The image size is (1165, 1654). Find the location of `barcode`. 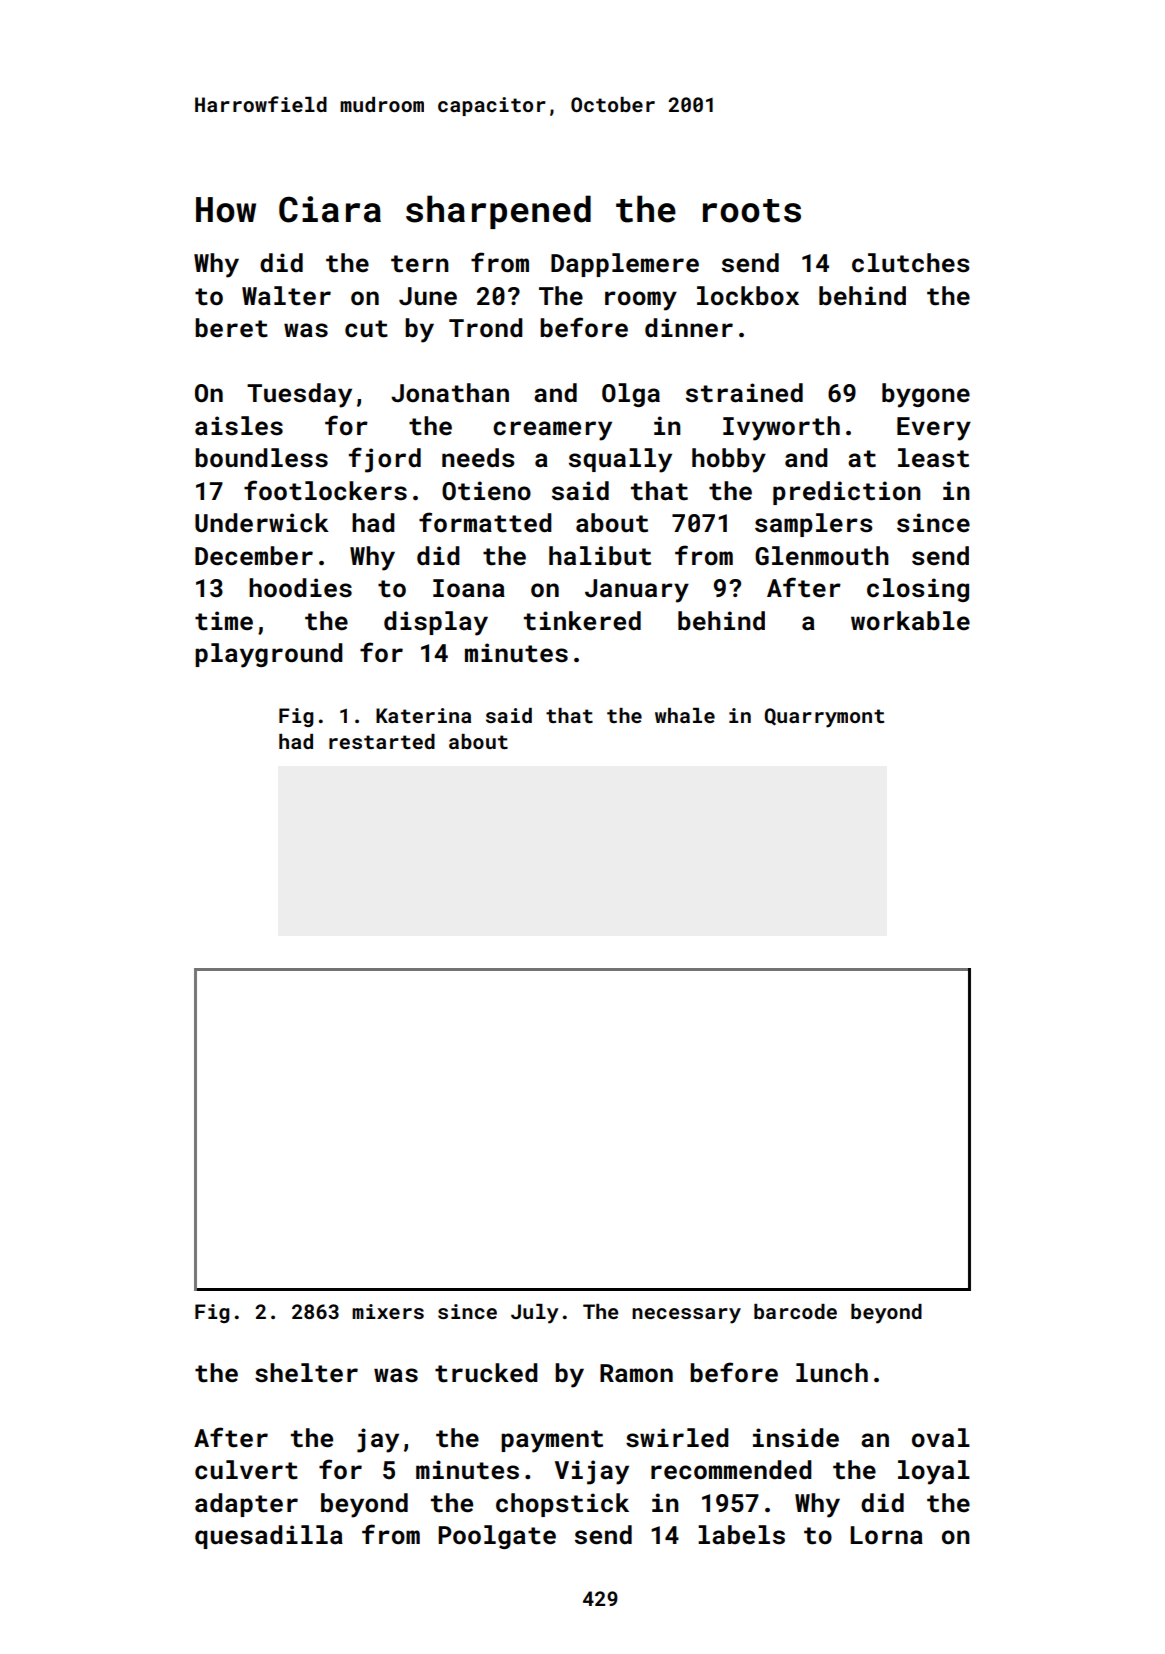

barcode is located at coordinates (795, 1311).
